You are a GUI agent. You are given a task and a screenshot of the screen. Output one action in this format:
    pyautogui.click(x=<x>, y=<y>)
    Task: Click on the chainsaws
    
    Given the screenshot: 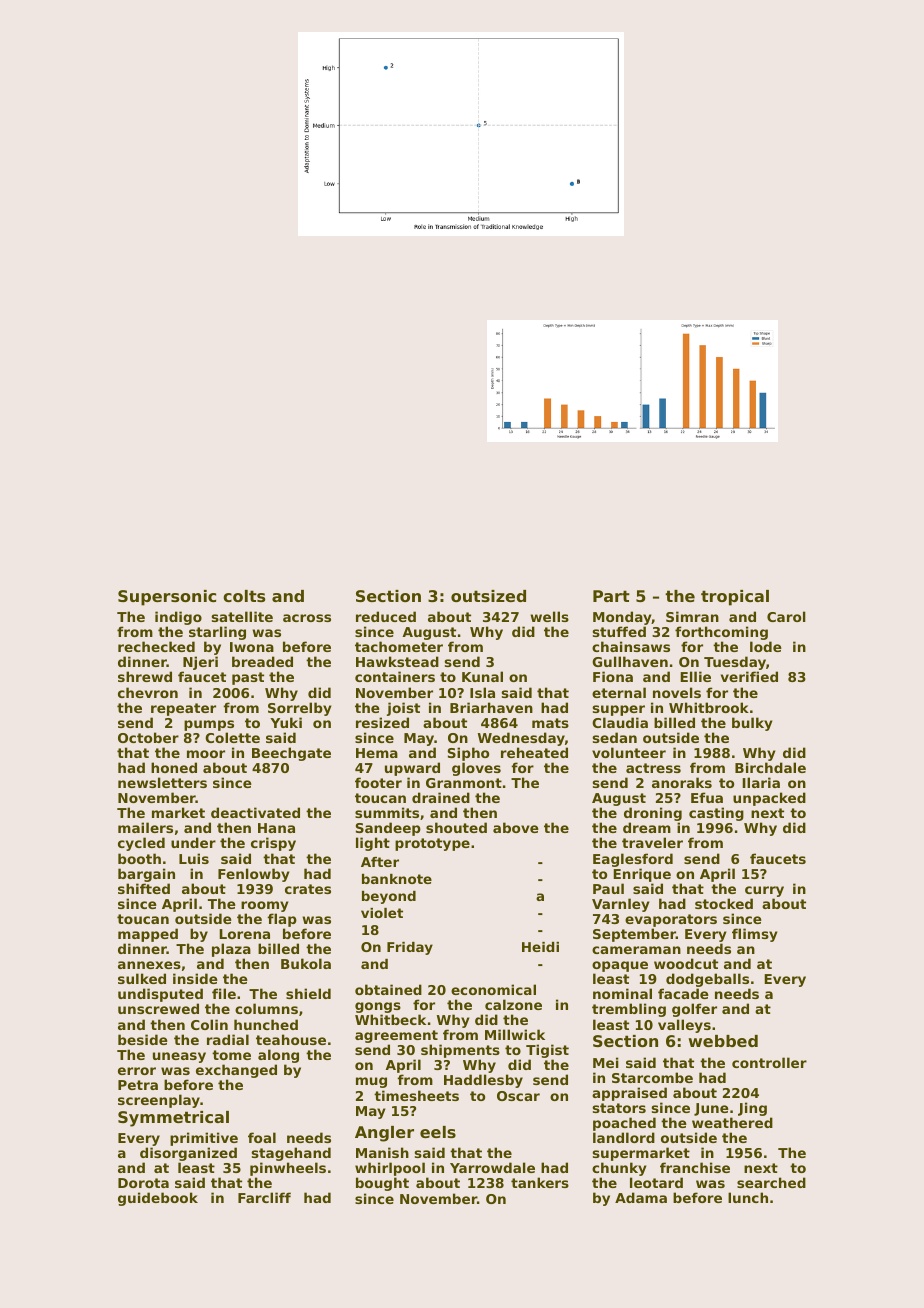 What is the action you would take?
    pyautogui.click(x=631, y=646)
